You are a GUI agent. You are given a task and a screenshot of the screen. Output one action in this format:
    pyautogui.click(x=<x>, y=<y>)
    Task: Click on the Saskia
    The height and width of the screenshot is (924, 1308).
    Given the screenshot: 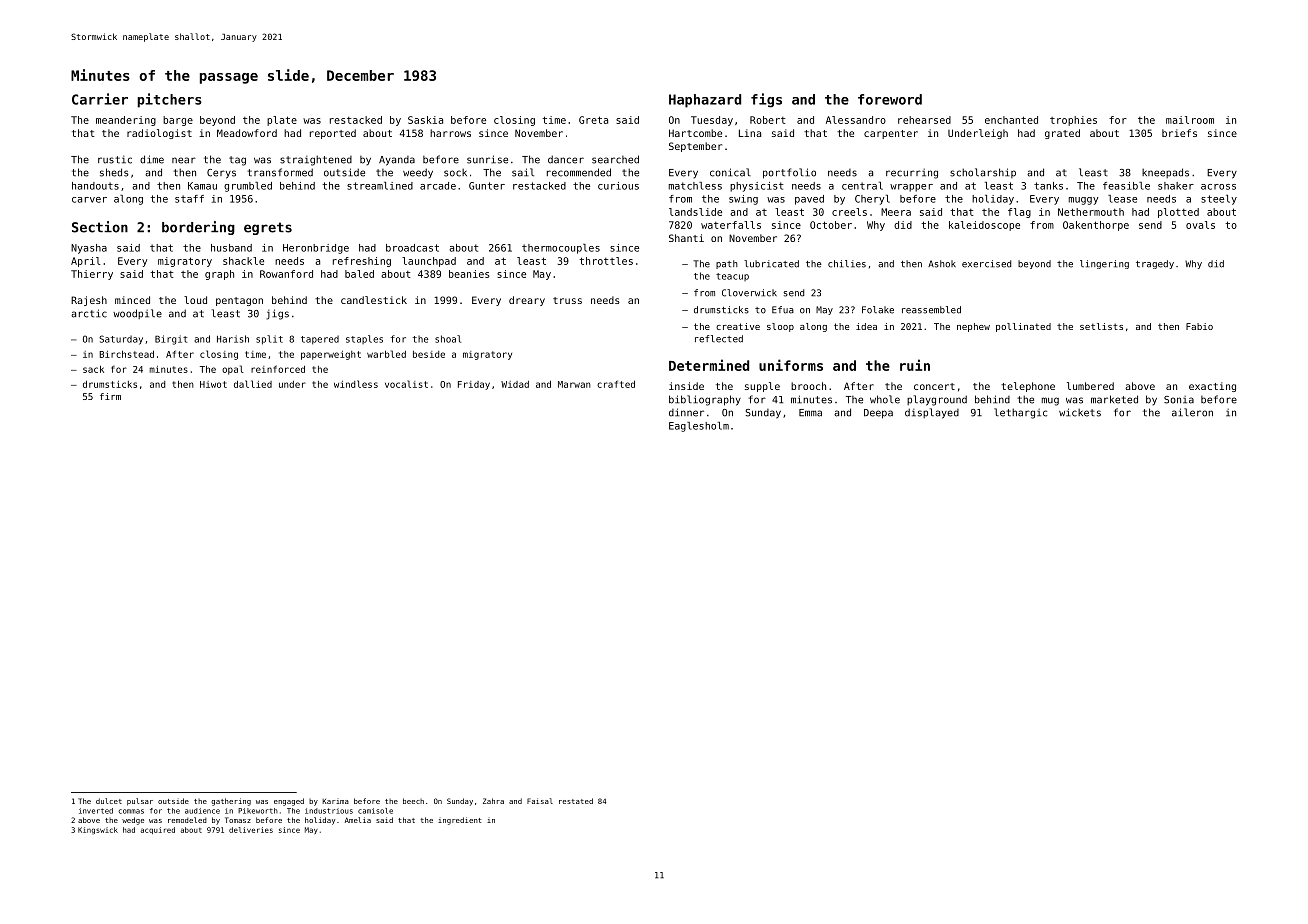 What is the action you would take?
    pyautogui.click(x=425, y=120)
